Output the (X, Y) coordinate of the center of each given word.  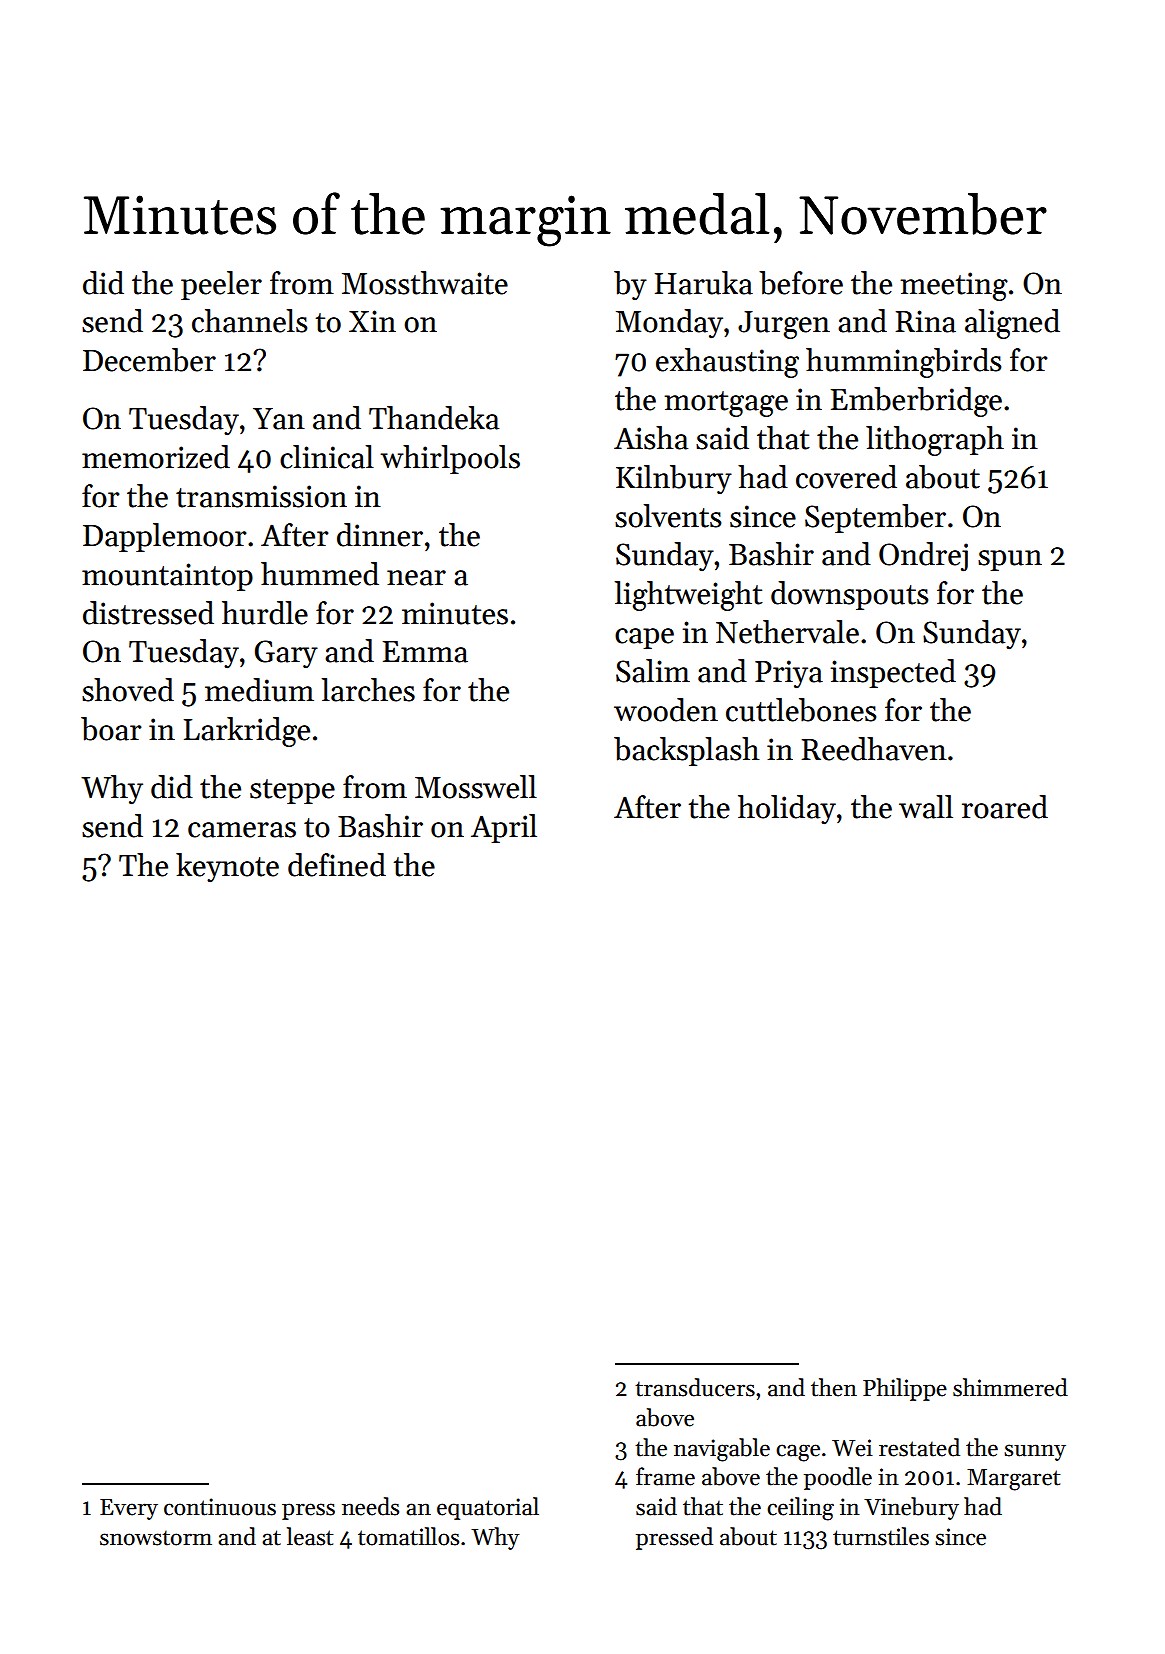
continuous (220, 1507)
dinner (380, 535)
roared (1005, 807)
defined (337, 865)
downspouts (849, 595)
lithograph (935, 441)
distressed (148, 613)
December (149, 360)
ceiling (800, 1509)
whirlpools (450, 459)
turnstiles (881, 1536)
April (504, 828)
